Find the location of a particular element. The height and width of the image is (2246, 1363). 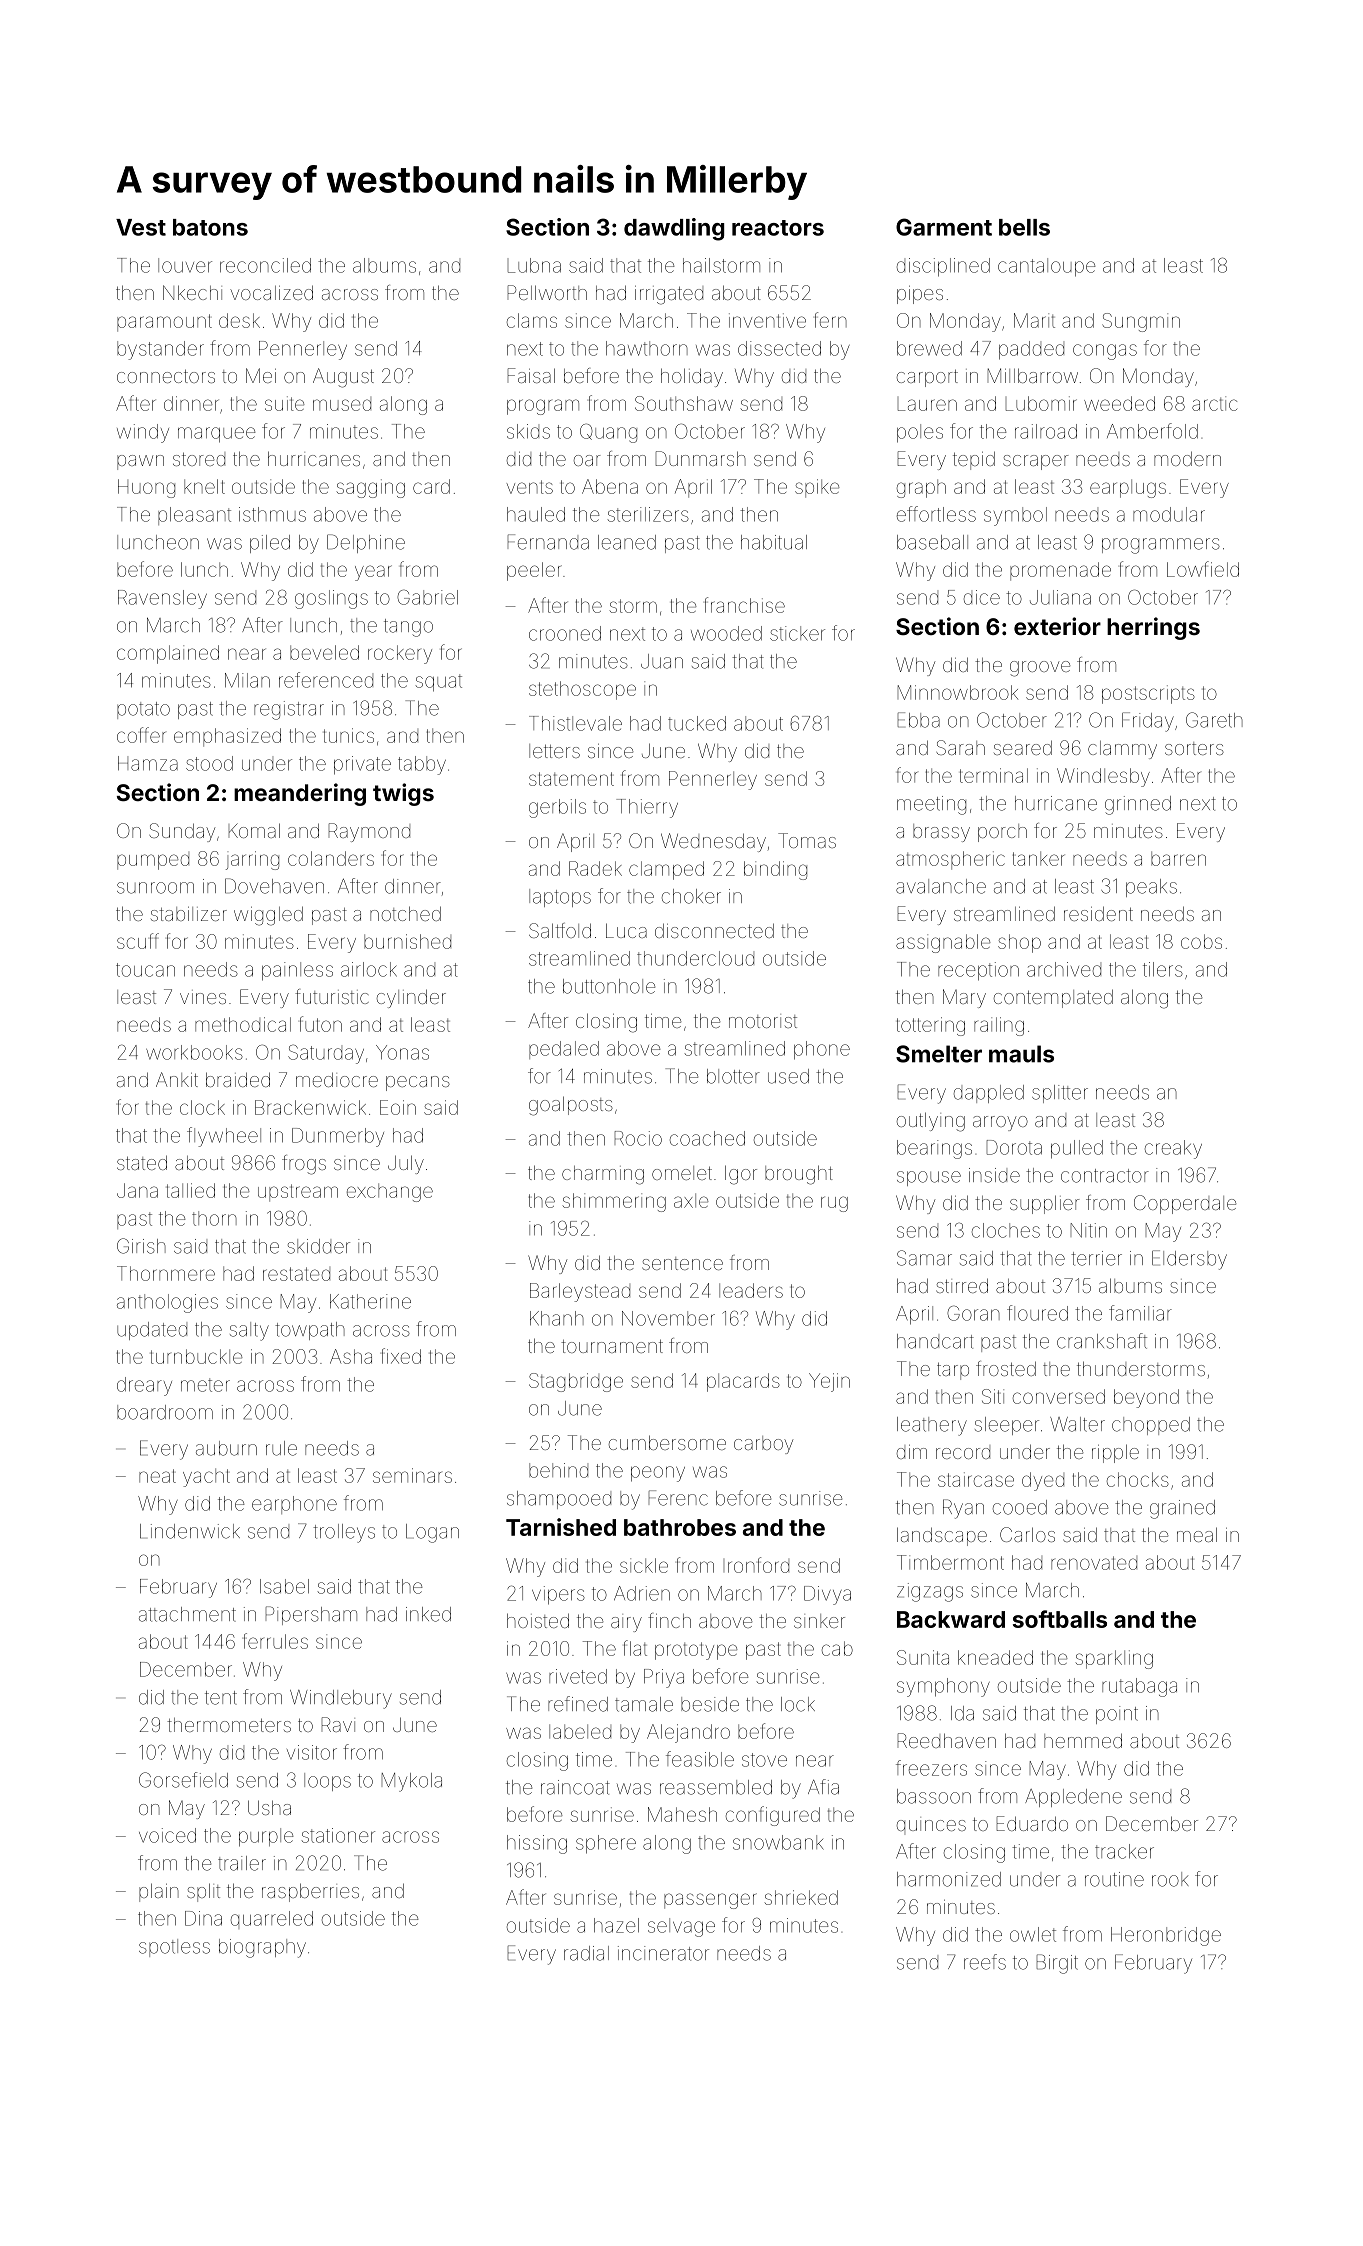

Birgit is located at coordinates (1057, 1964).
